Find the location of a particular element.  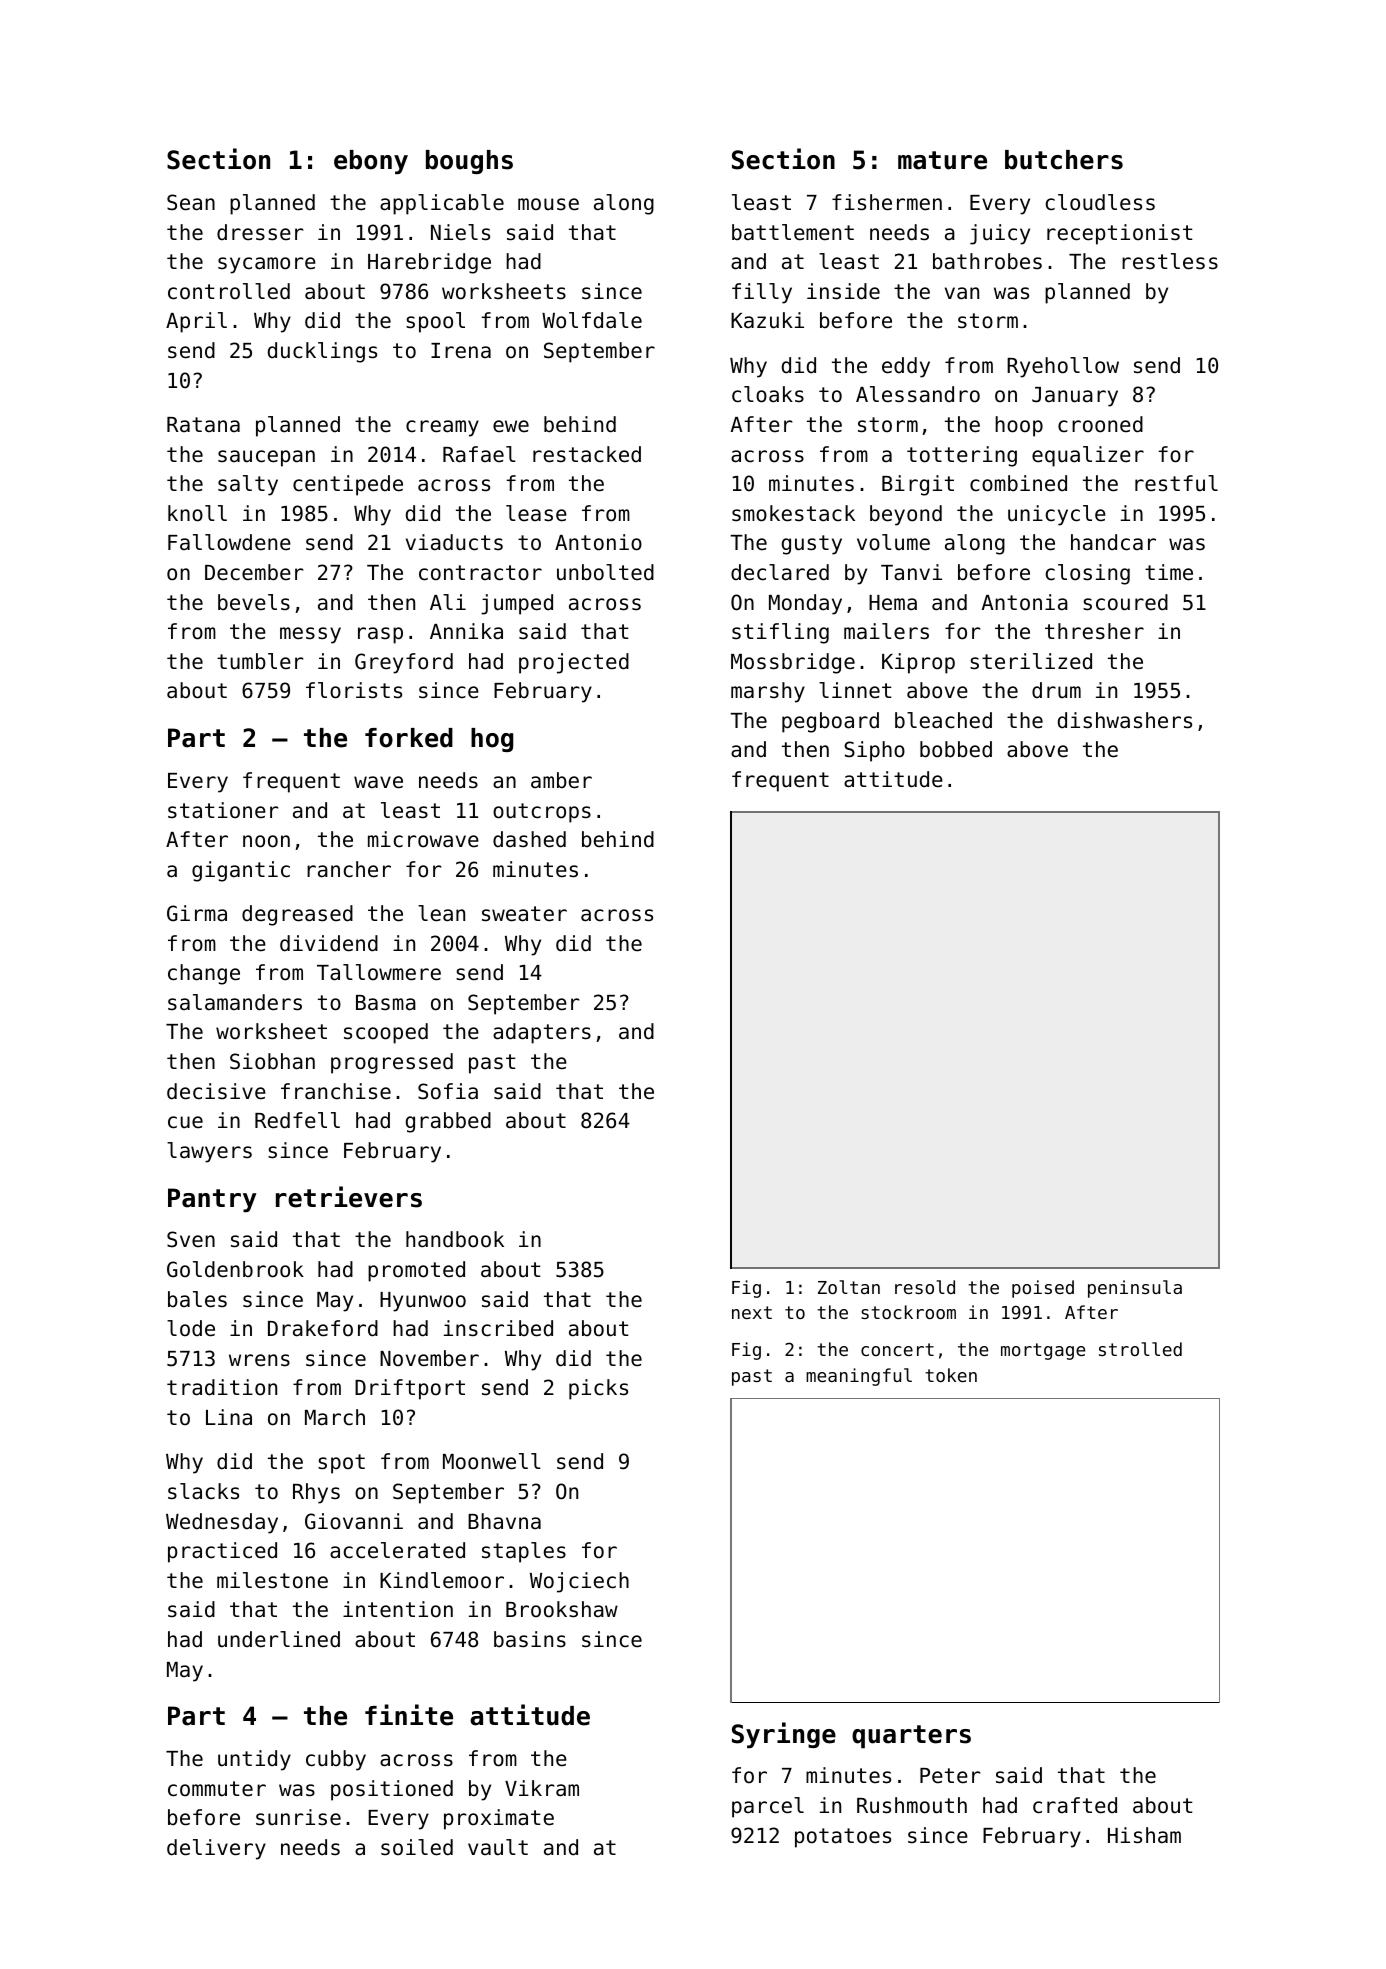

ebony is located at coordinates (371, 162).
